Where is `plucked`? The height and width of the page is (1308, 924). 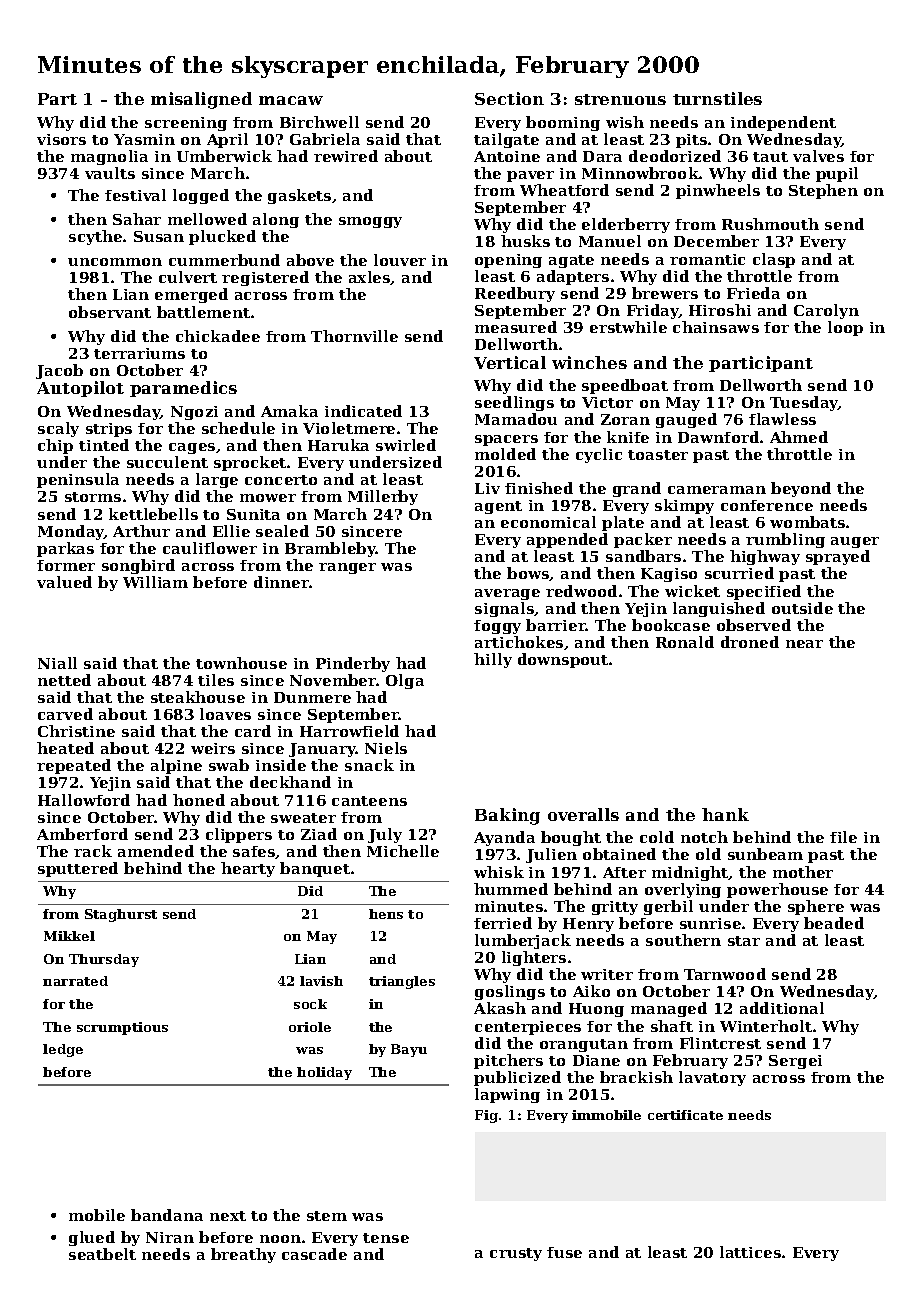 plucked is located at coordinates (222, 237).
